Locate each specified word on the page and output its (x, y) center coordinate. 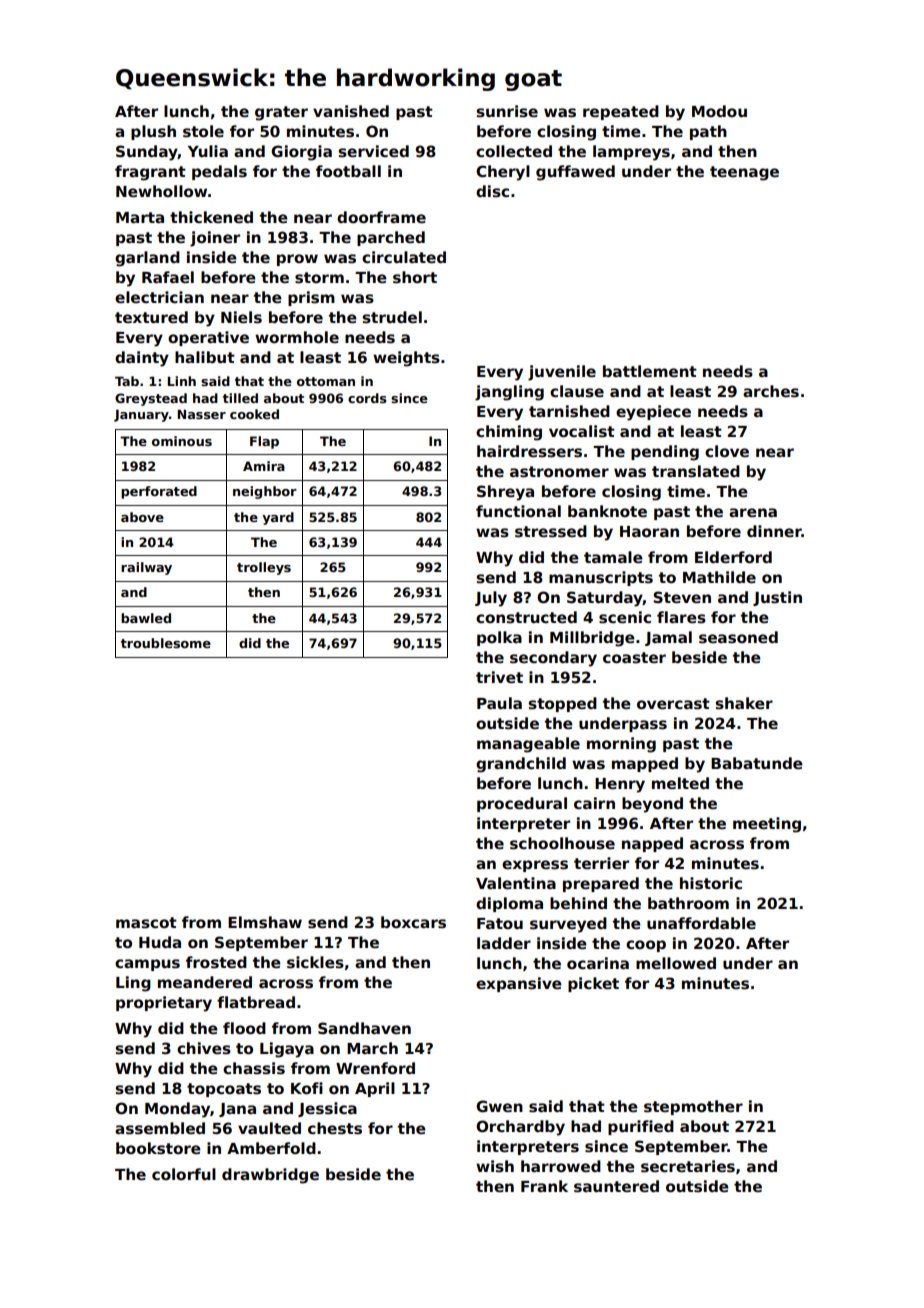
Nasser (201, 414)
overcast (673, 704)
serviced (373, 151)
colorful (184, 1174)
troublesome (166, 643)
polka (499, 638)
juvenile (562, 373)
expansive (519, 984)
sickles (315, 962)
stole (203, 131)
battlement (650, 371)
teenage (744, 173)
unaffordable (701, 923)
